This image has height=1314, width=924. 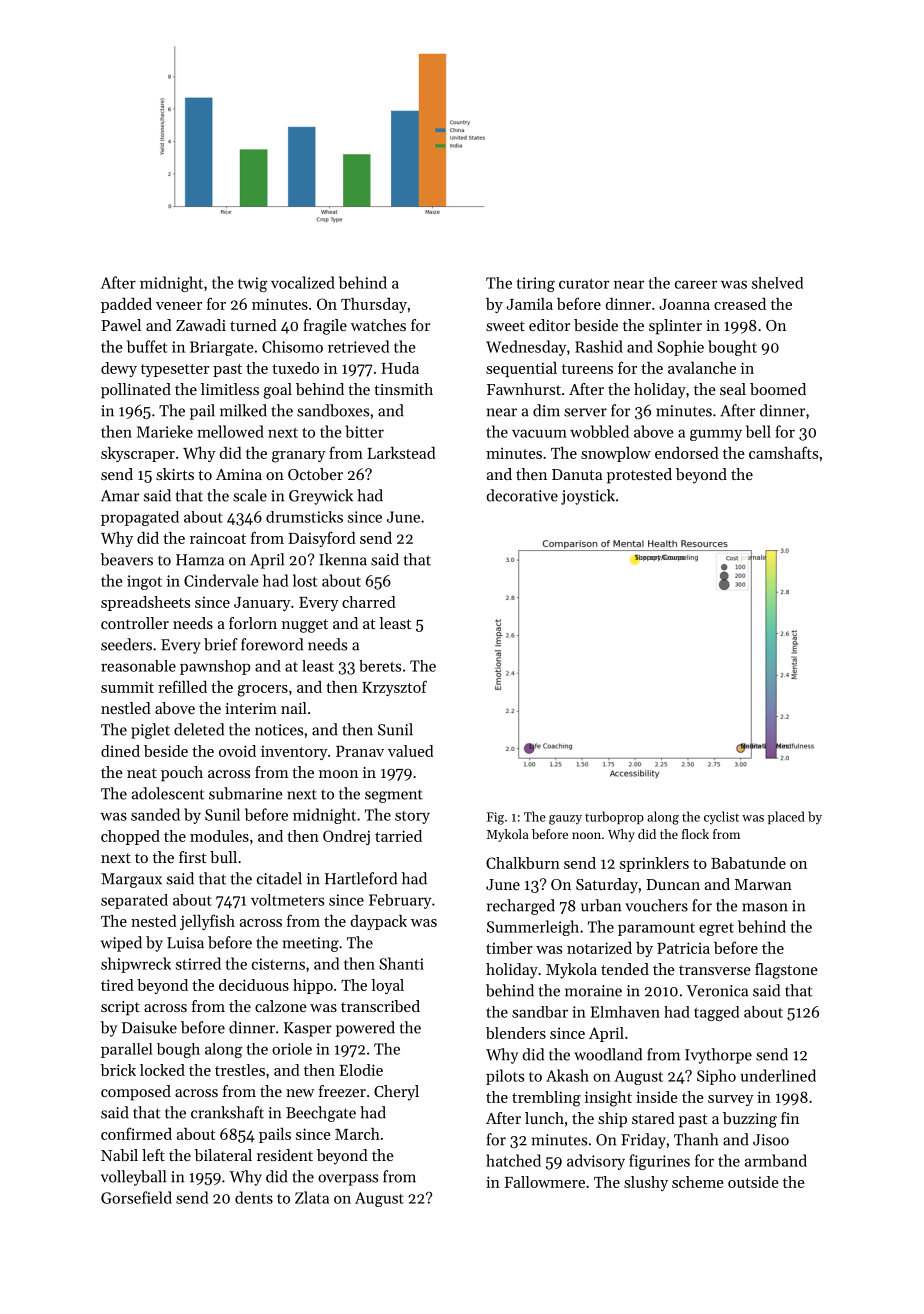 What do you see at coordinates (348, 1180) in the image?
I see `overpass` at bounding box center [348, 1180].
